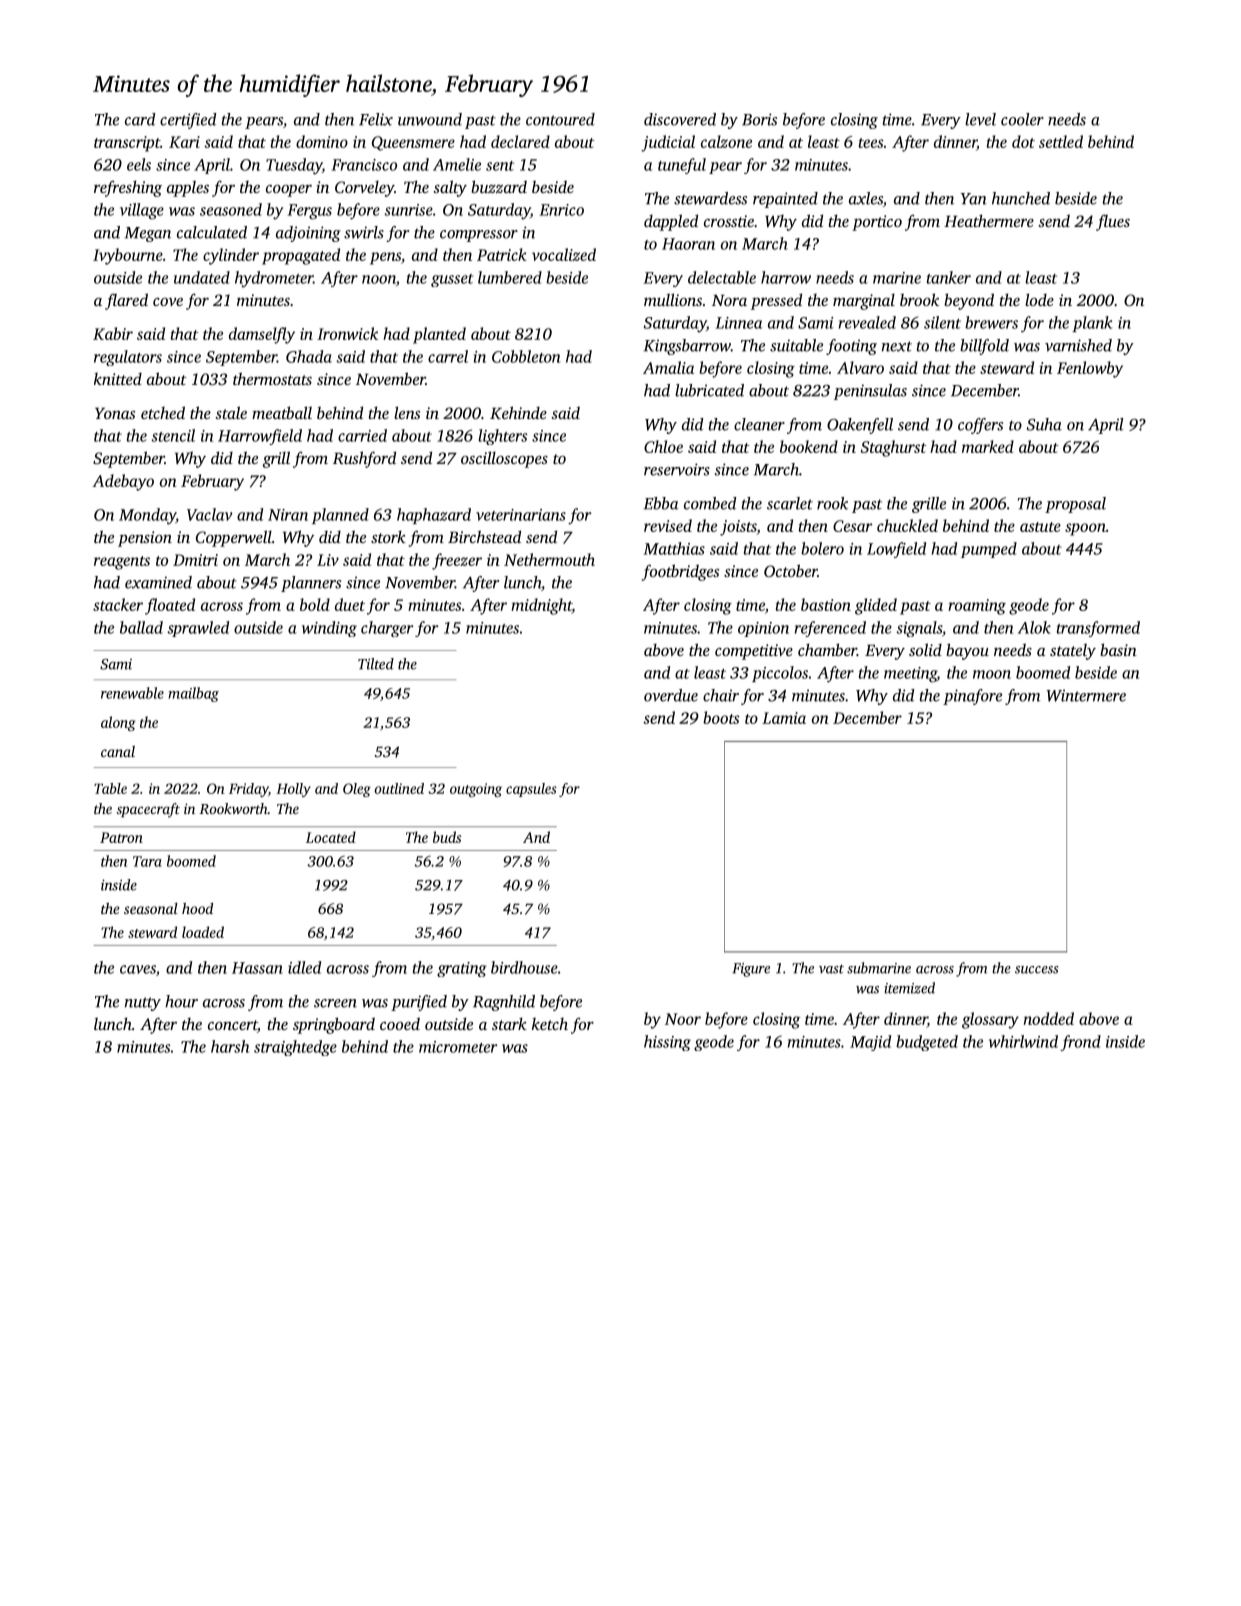  Describe the element at coordinates (972, 697) in the screenshot. I see `pinafore` at that location.
